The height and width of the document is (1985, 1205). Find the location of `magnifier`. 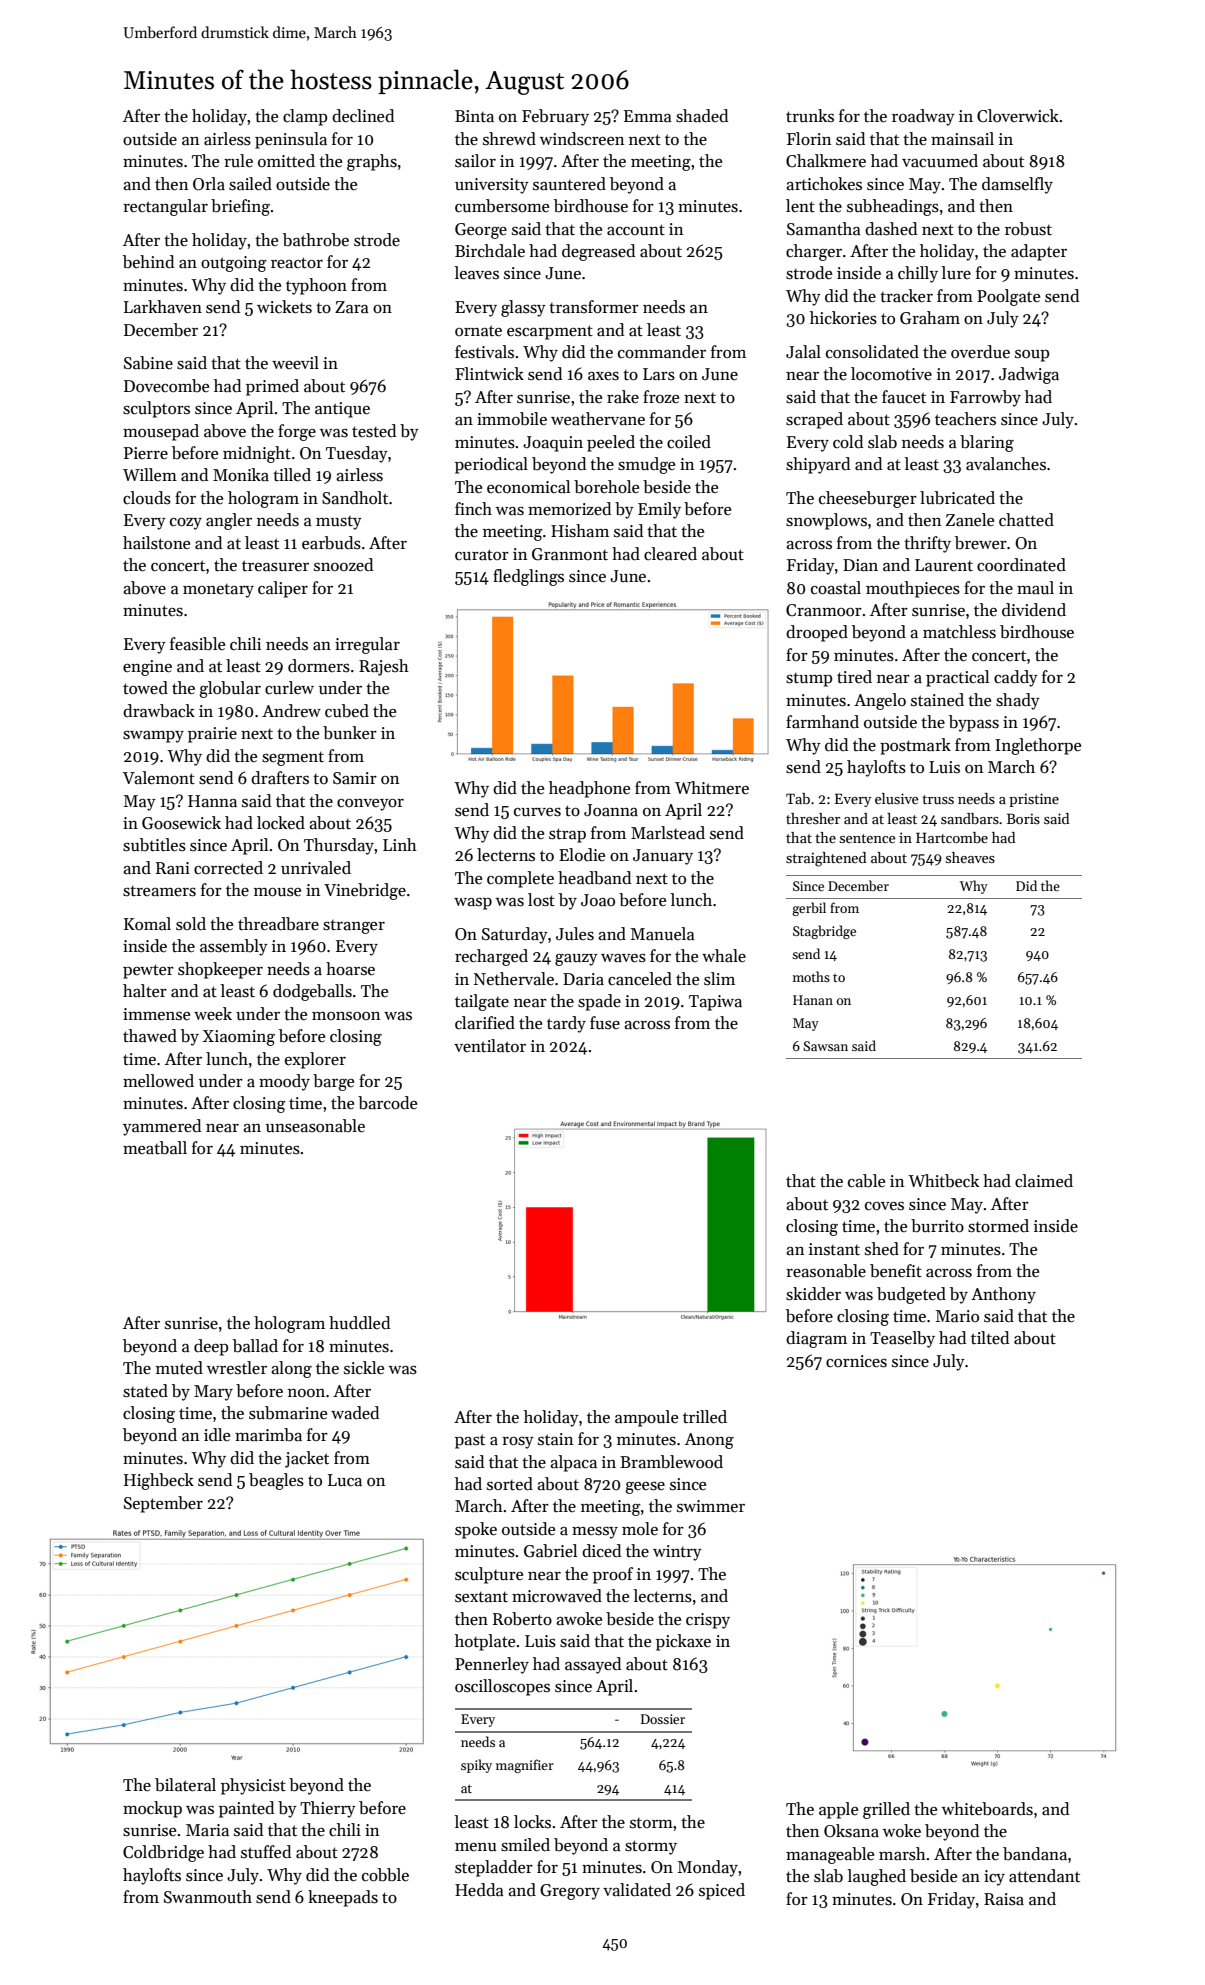

magnifier is located at coordinates (525, 1766).
